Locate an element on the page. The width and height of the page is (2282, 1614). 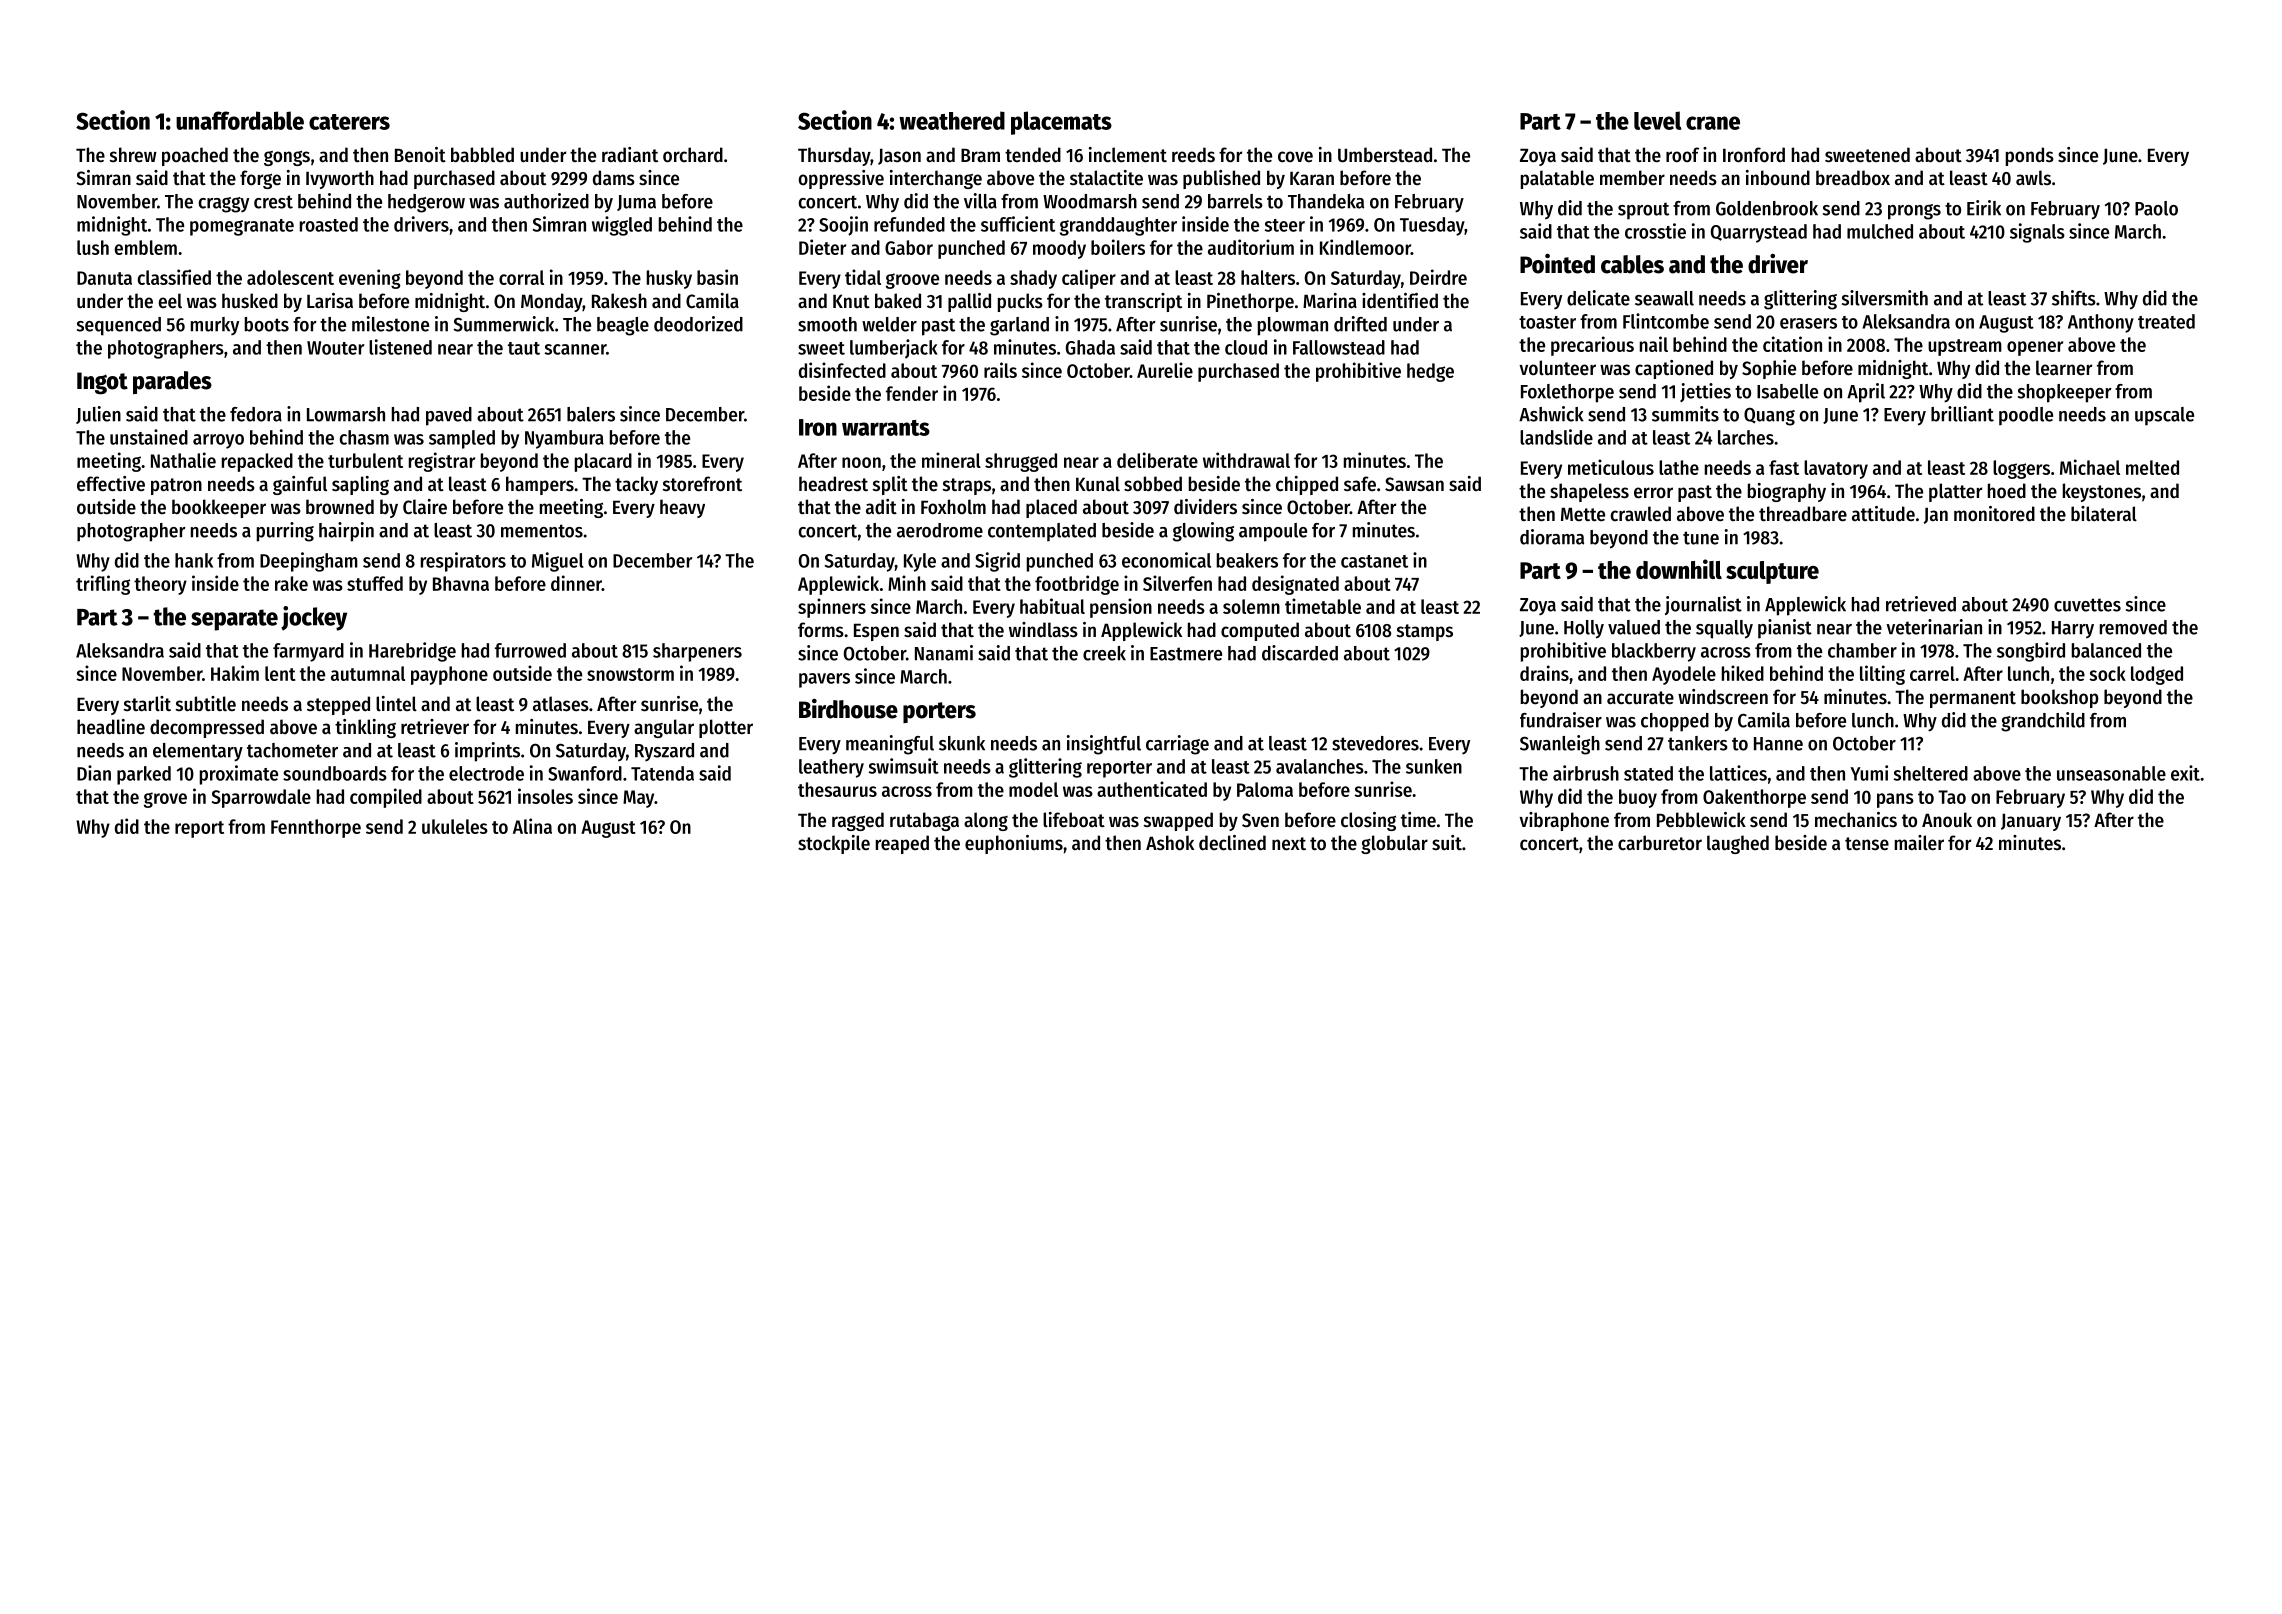
sprout is located at coordinates (1643, 211).
